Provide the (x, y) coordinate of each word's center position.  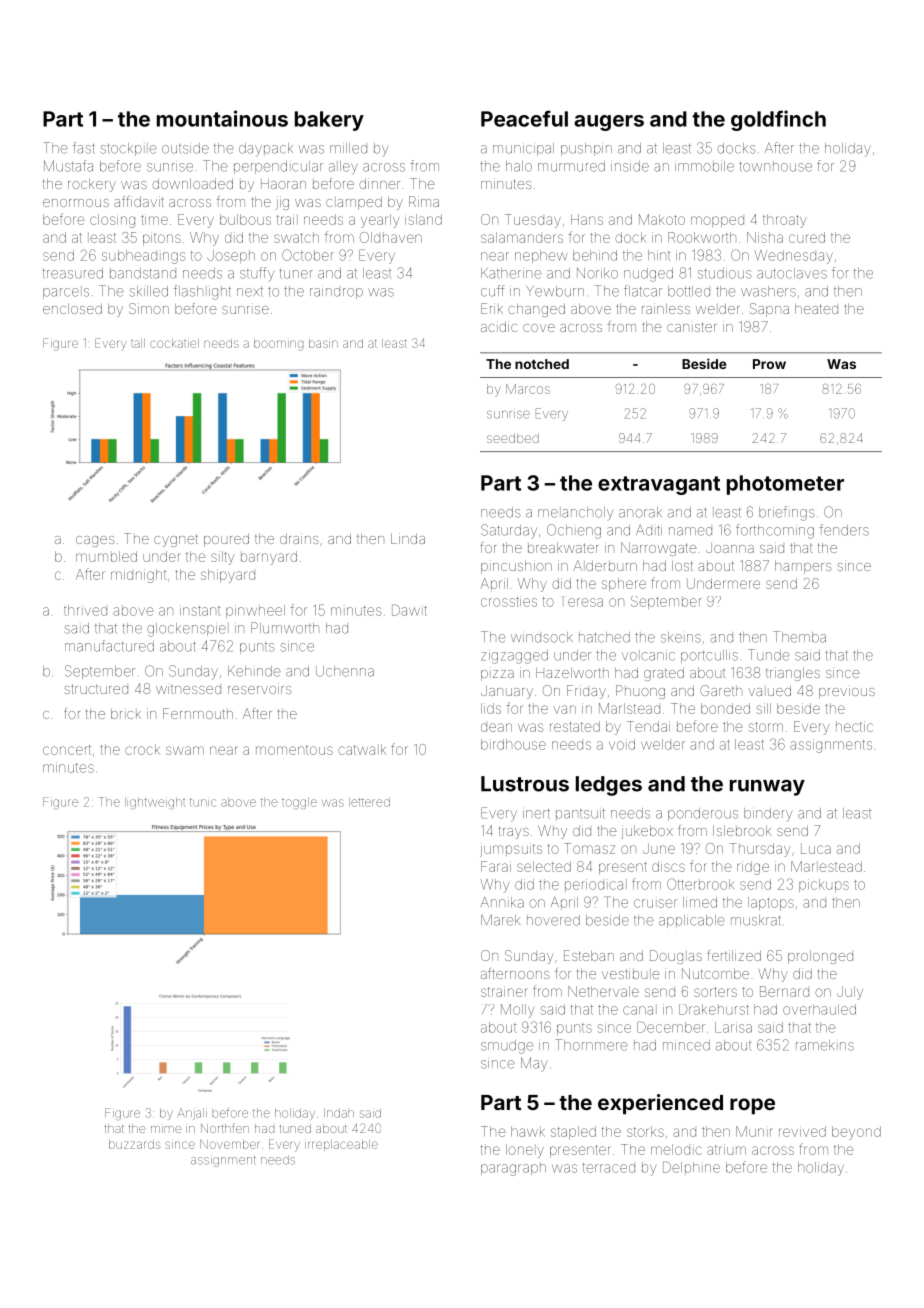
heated (816, 309)
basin (323, 343)
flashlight (202, 292)
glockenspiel (188, 630)
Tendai (648, 726)
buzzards (134, 1144)
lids (491, 708)
